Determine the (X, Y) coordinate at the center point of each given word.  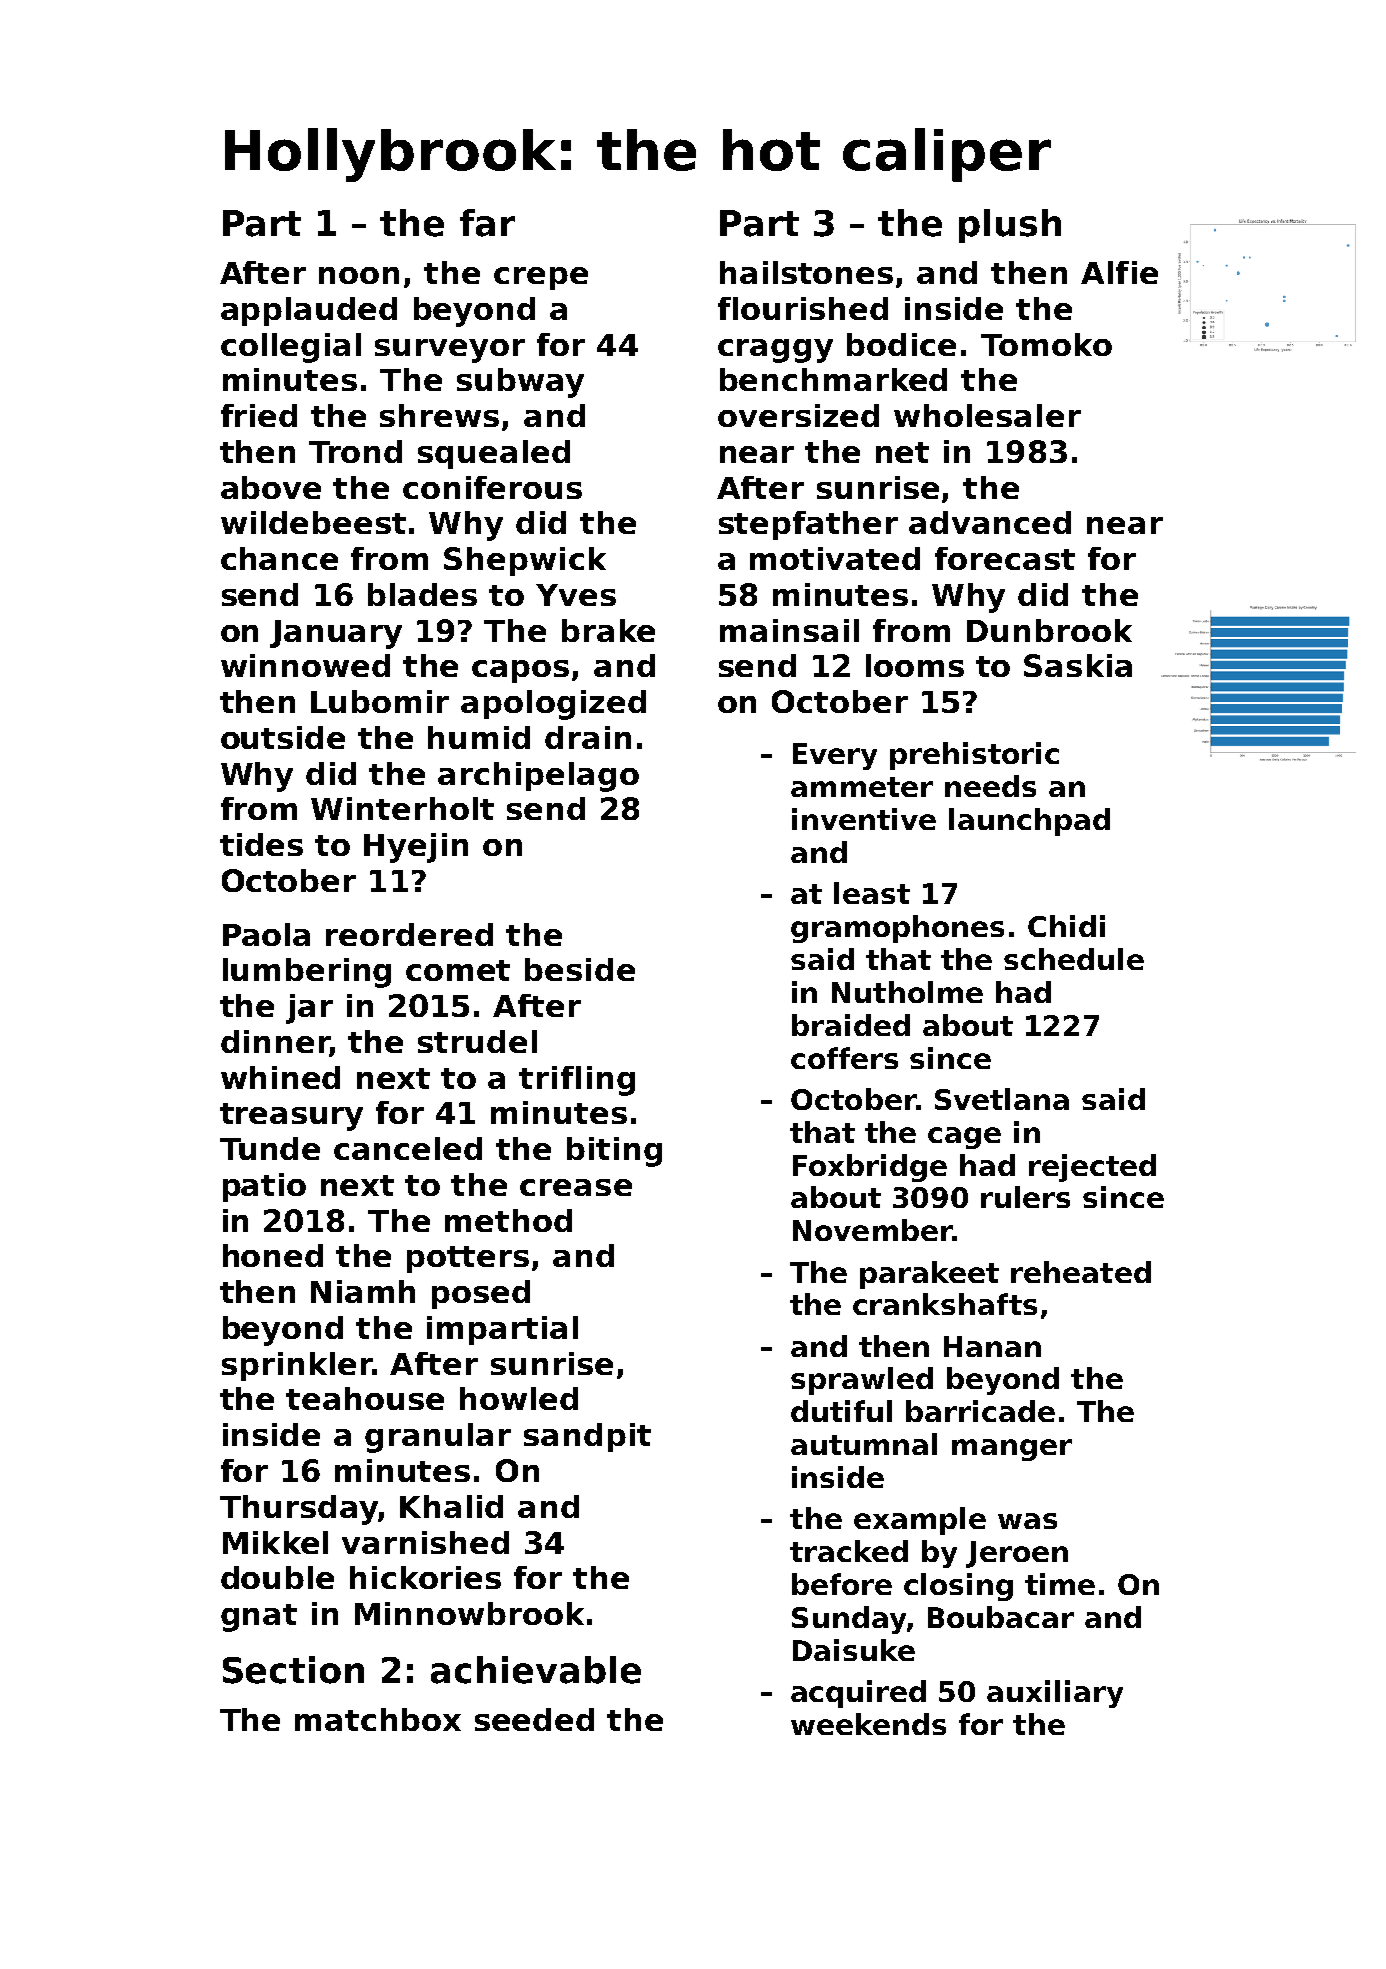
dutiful (841, 1411)
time (1060, 1584)
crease (576, 1187)
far (487, 223)
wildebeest (313, 522)
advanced (990, 522)
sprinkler (297, 1366)
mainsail (789, 630)
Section (293, 1670)
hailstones (806, 272)
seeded (534, 1719)
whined (280, 1077)
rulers (1025, 1197)
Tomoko (1046, 344)
